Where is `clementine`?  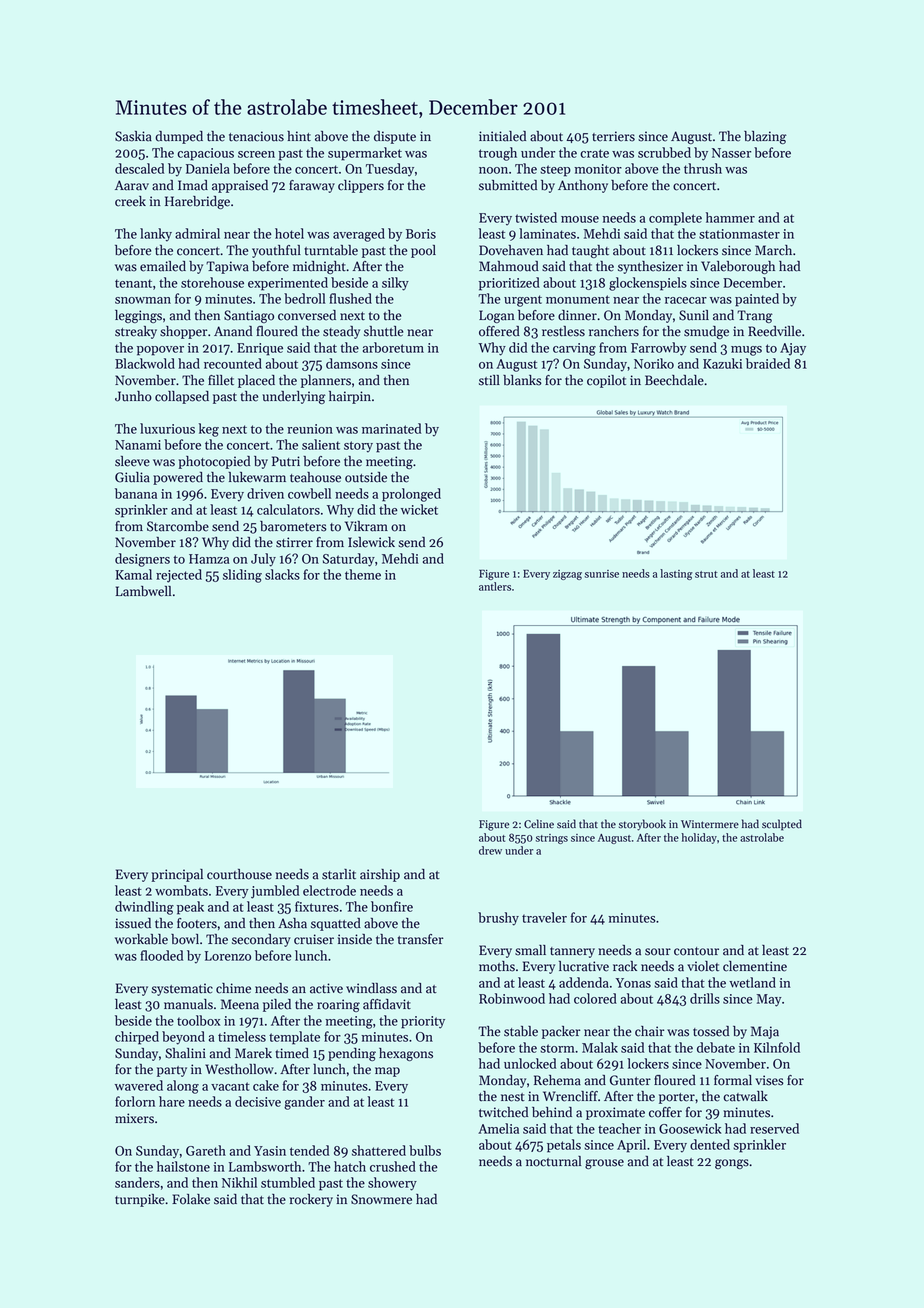
clementine is located at coordinates (755, 966).
